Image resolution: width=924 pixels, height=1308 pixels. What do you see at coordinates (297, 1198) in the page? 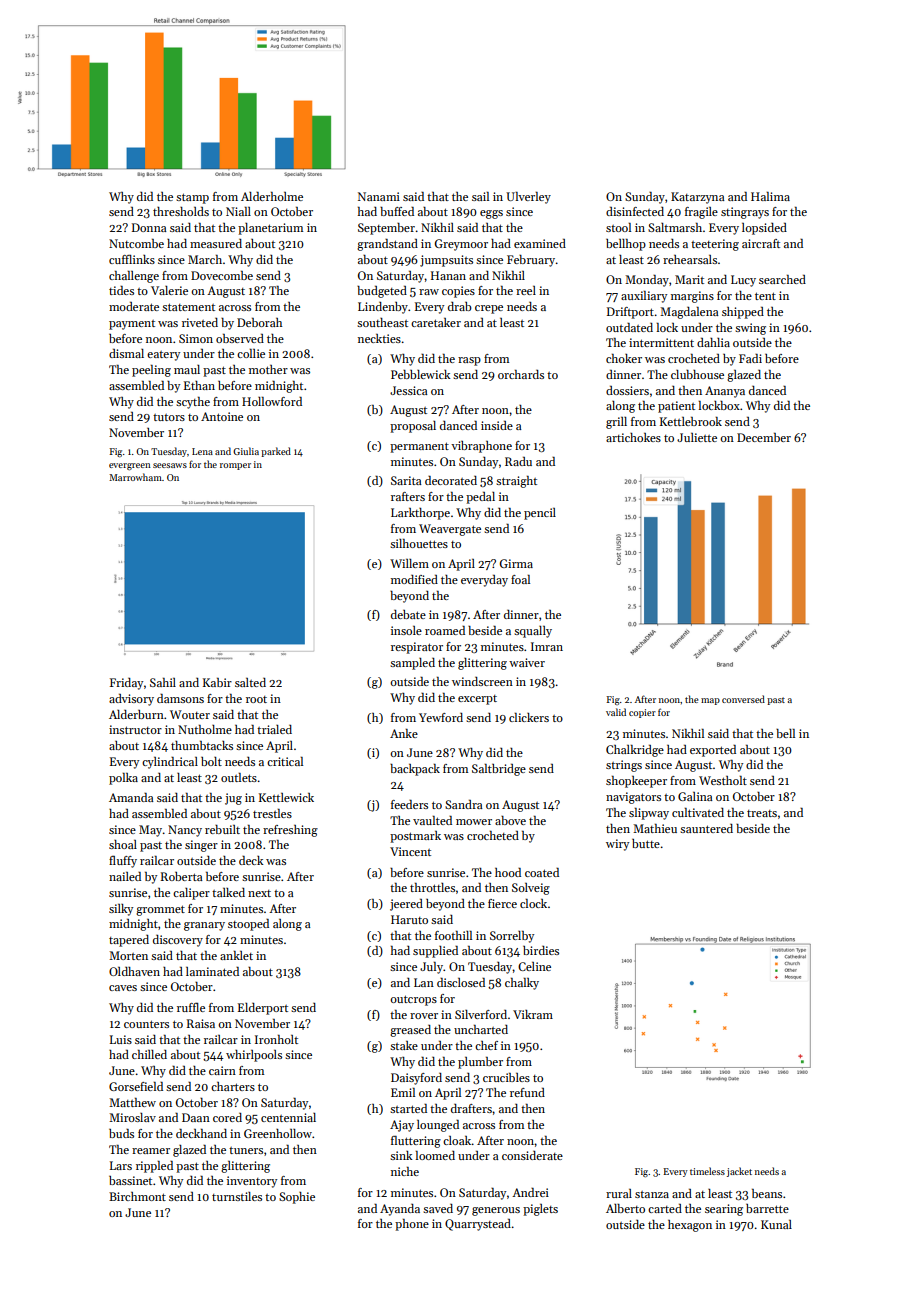
I see `Sophie` at bounding box center [297, 1198].
